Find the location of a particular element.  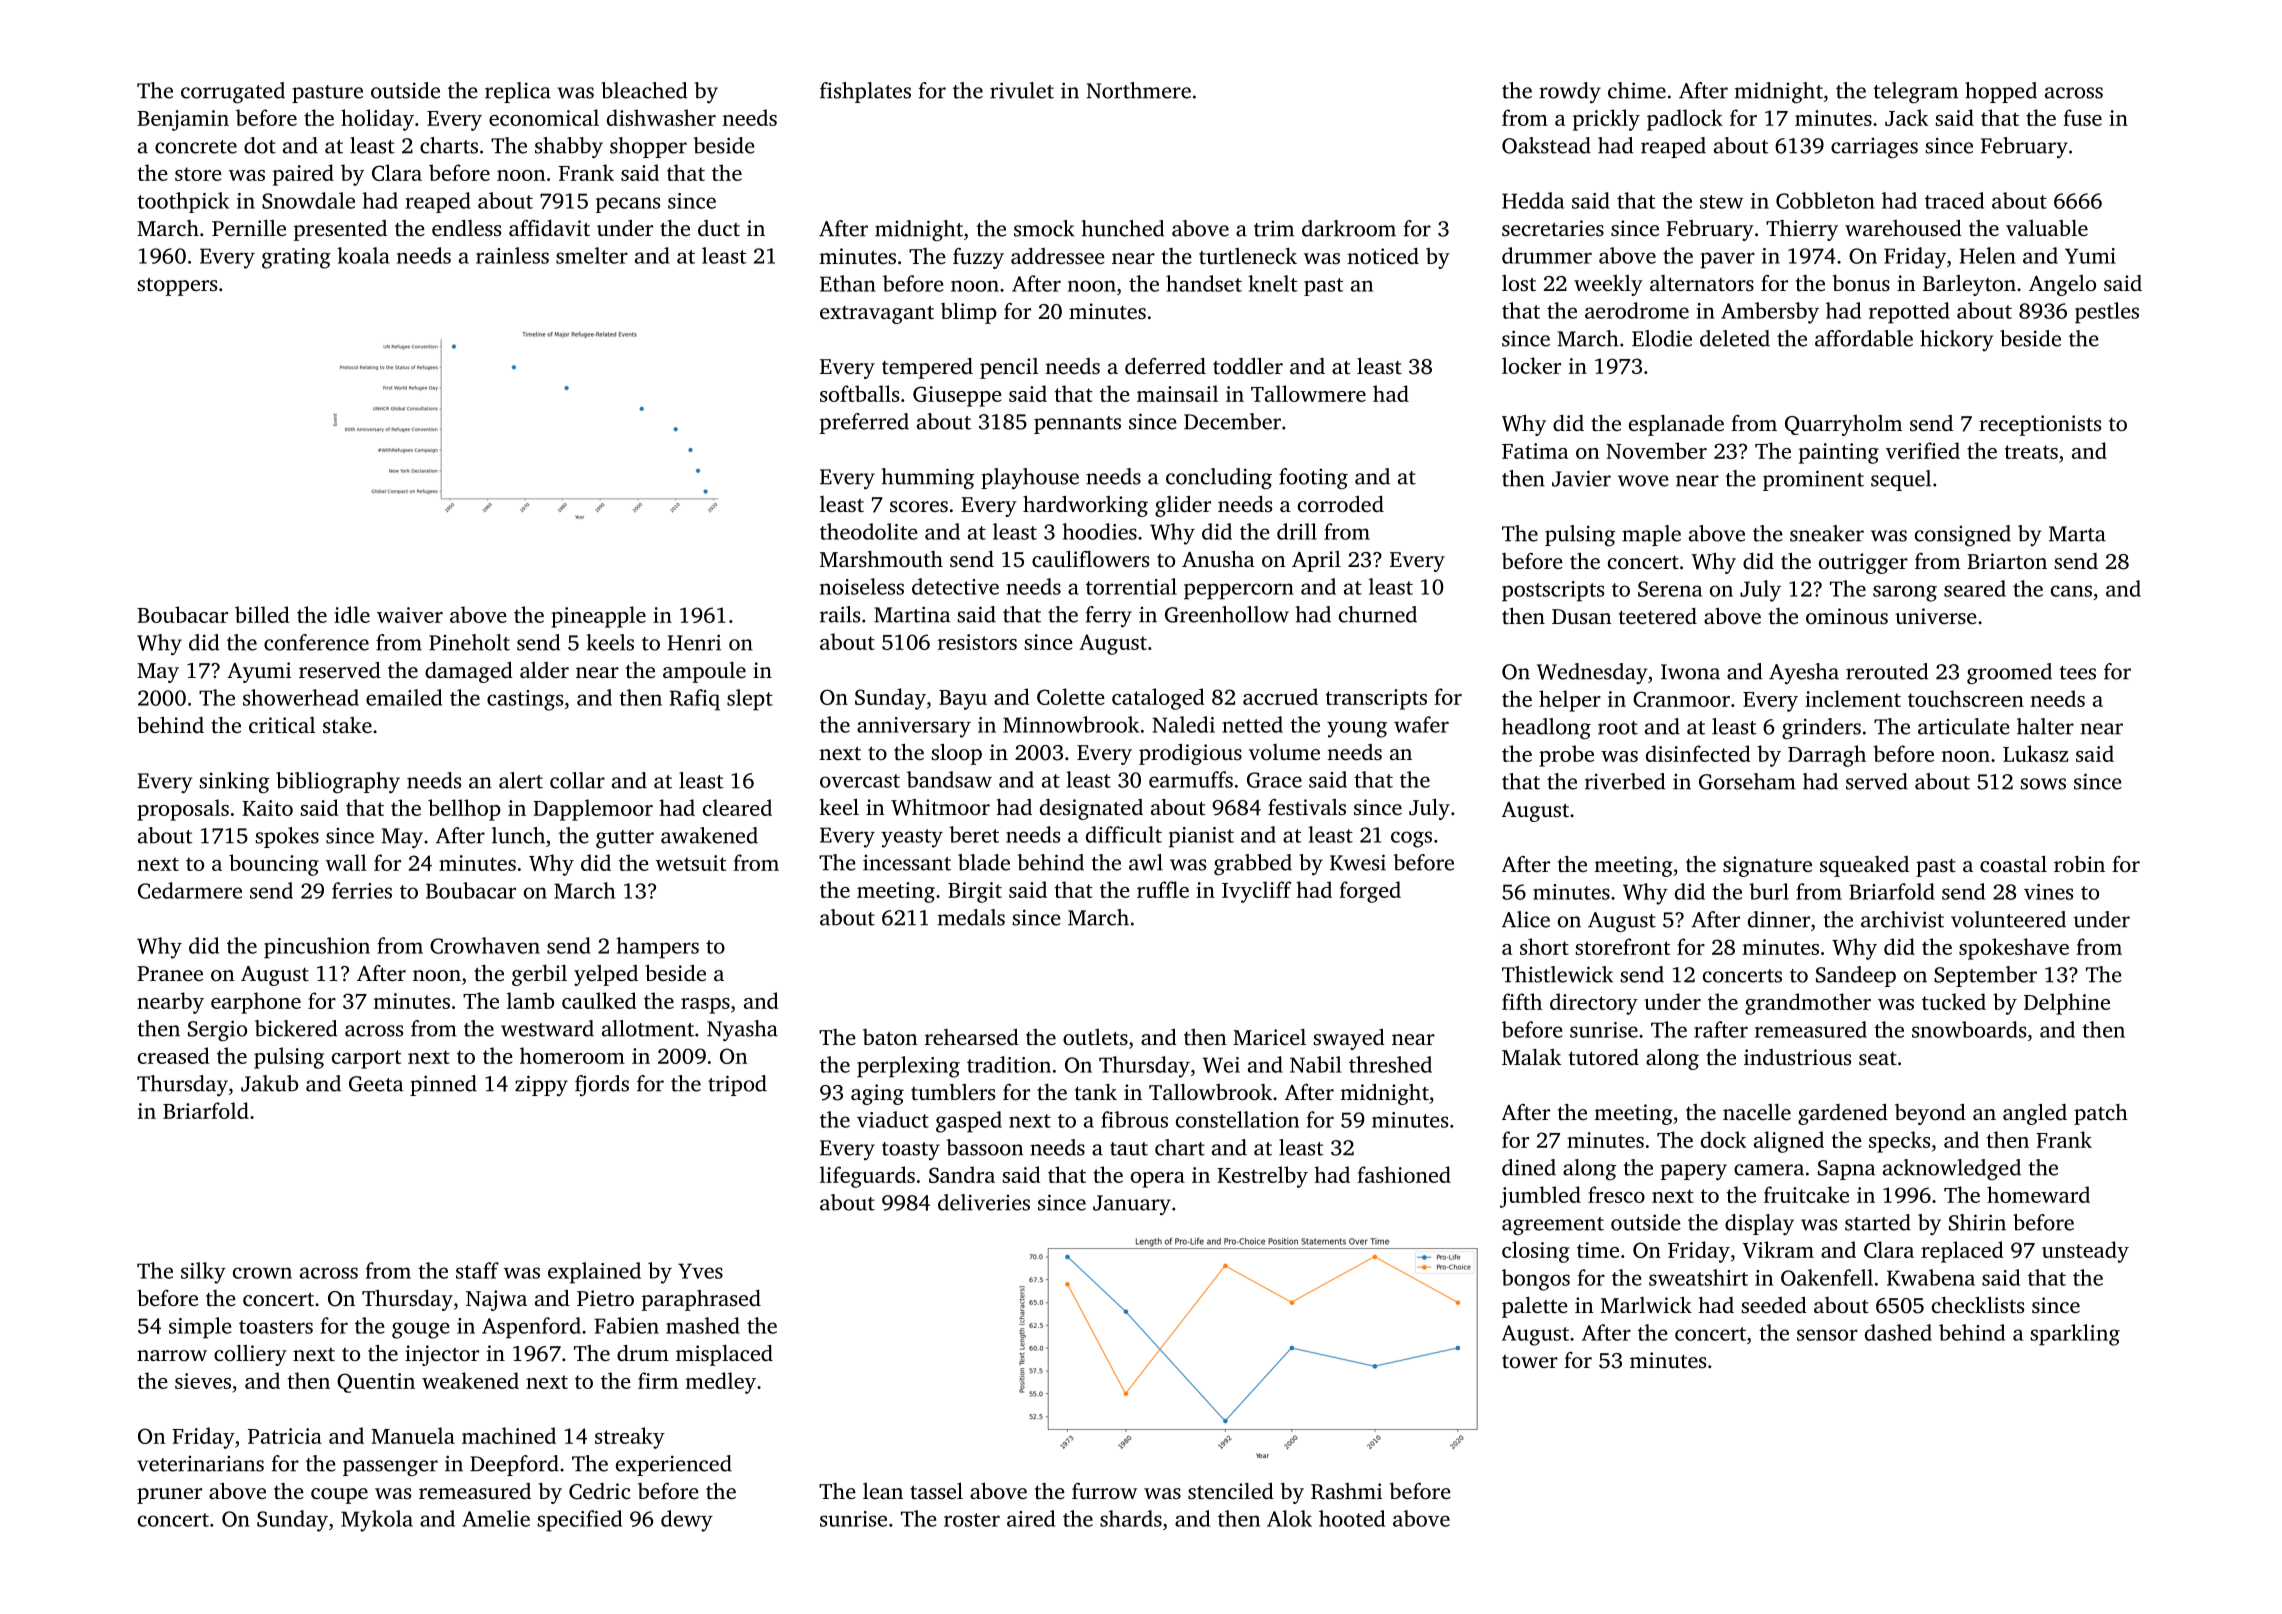

Marlwick is located at coordinates (1646, 1305).
